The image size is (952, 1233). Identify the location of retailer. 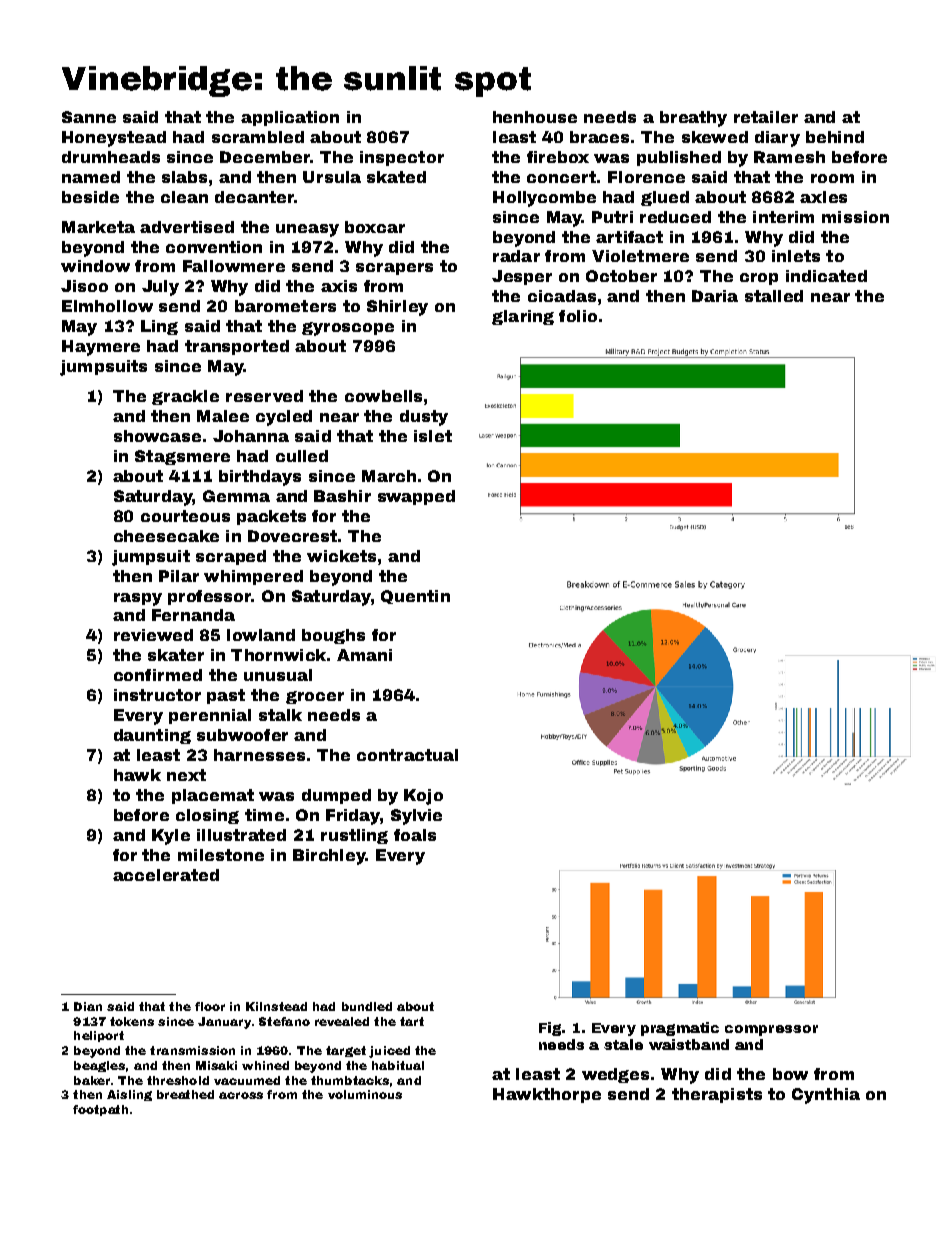
(766, 117).
